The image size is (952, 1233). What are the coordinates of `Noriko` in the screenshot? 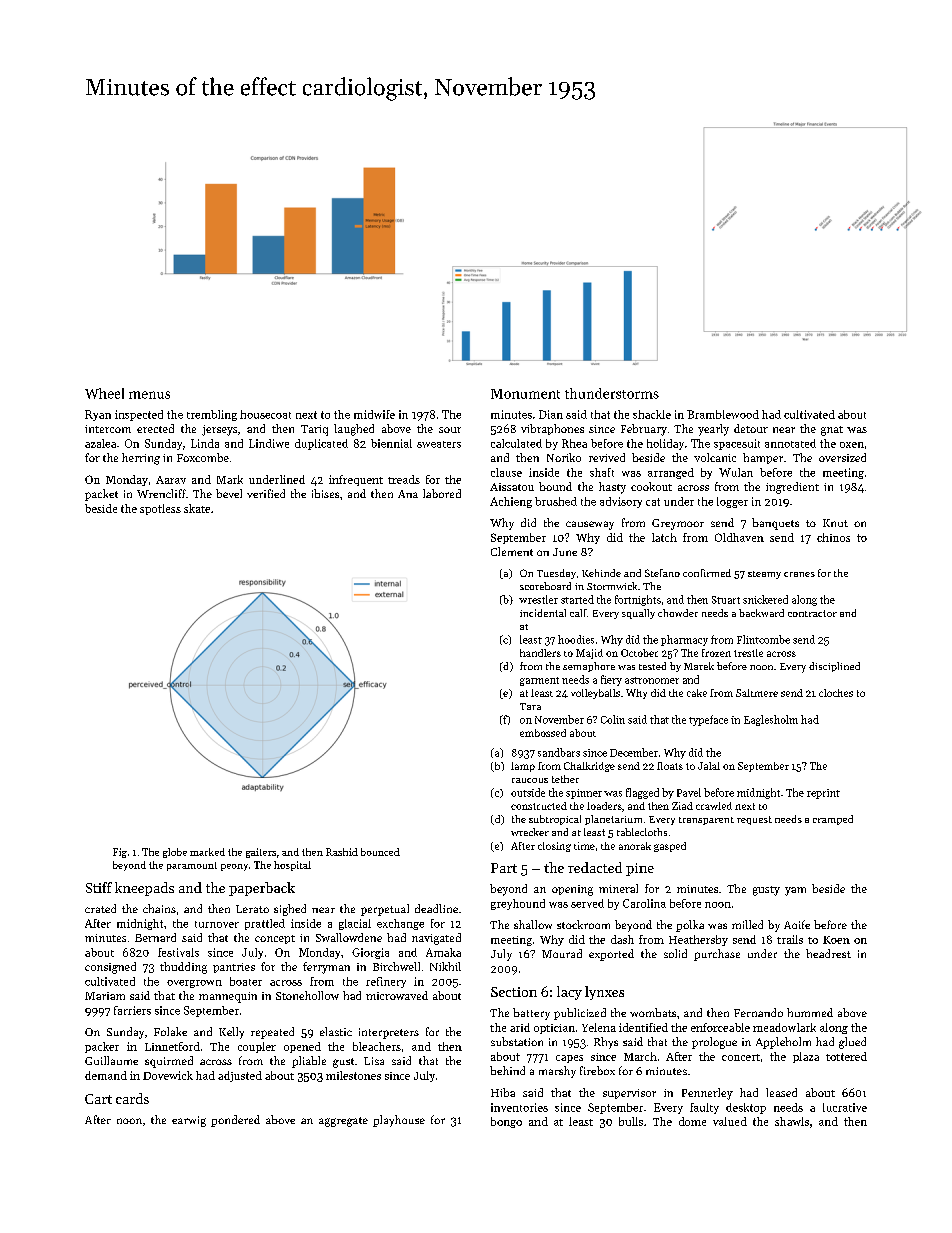 It's located at (564, 457).
